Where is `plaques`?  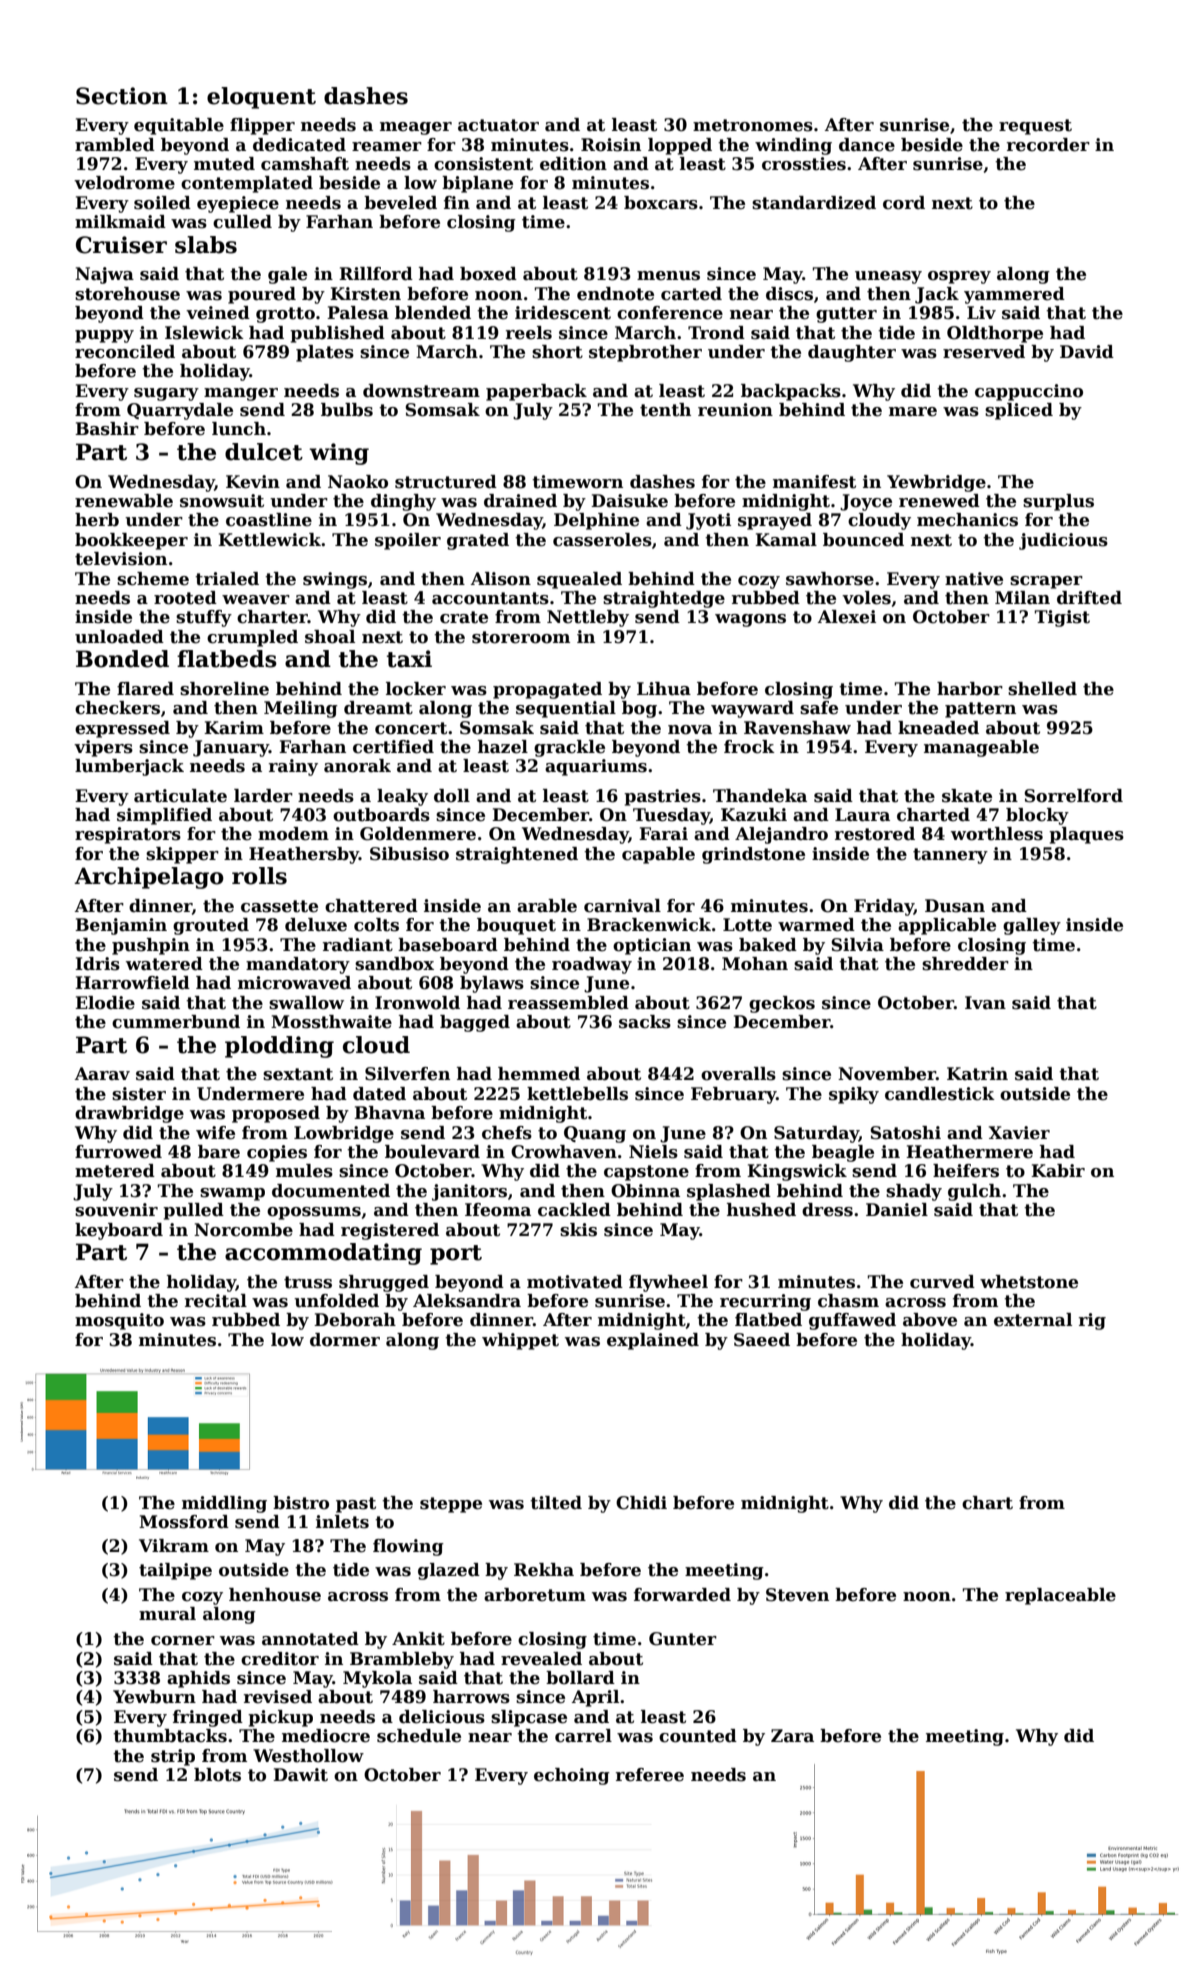
plaques is located at coordinates (1086, 835).
